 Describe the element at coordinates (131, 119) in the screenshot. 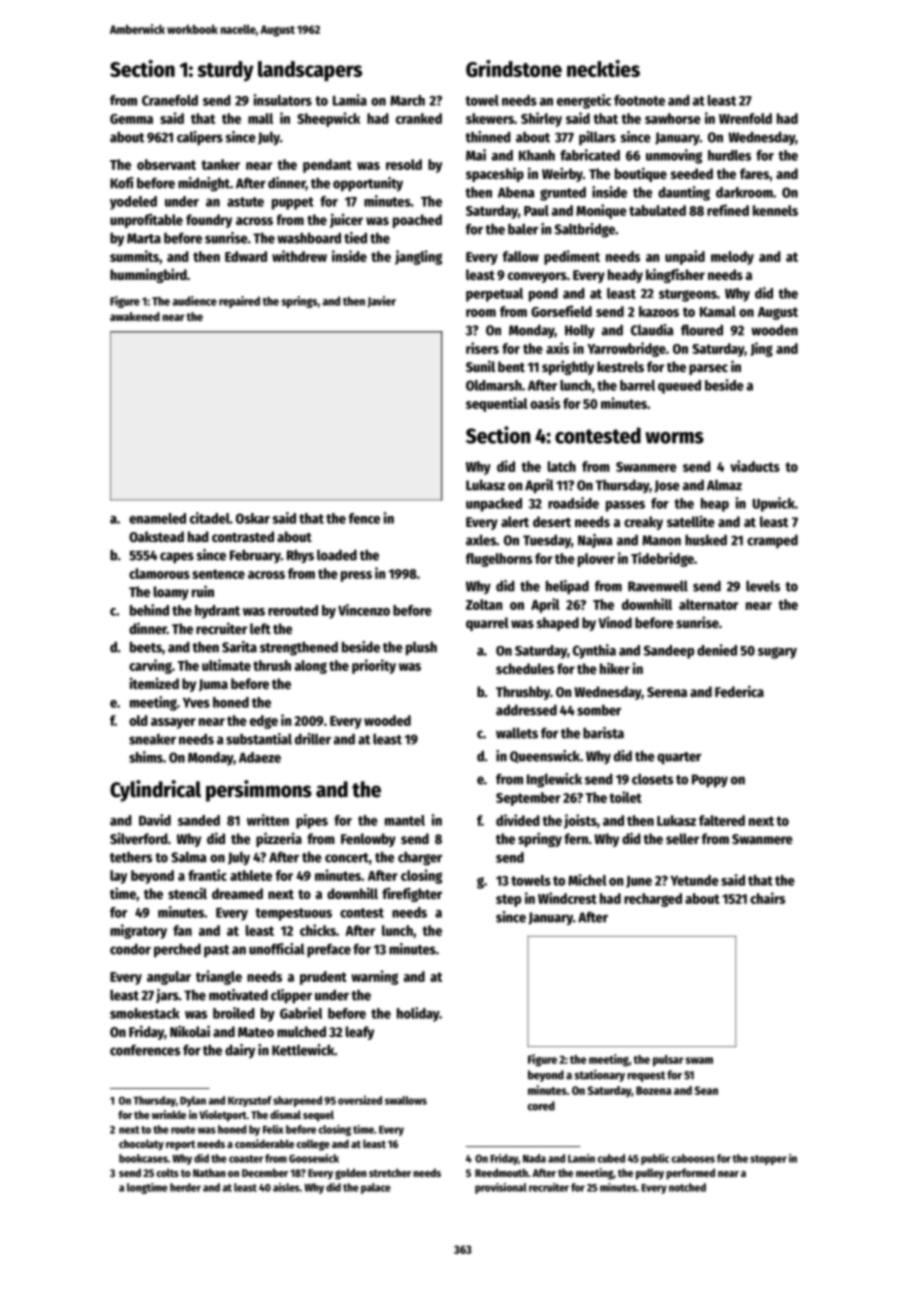

I see `Gemma` at that location.
